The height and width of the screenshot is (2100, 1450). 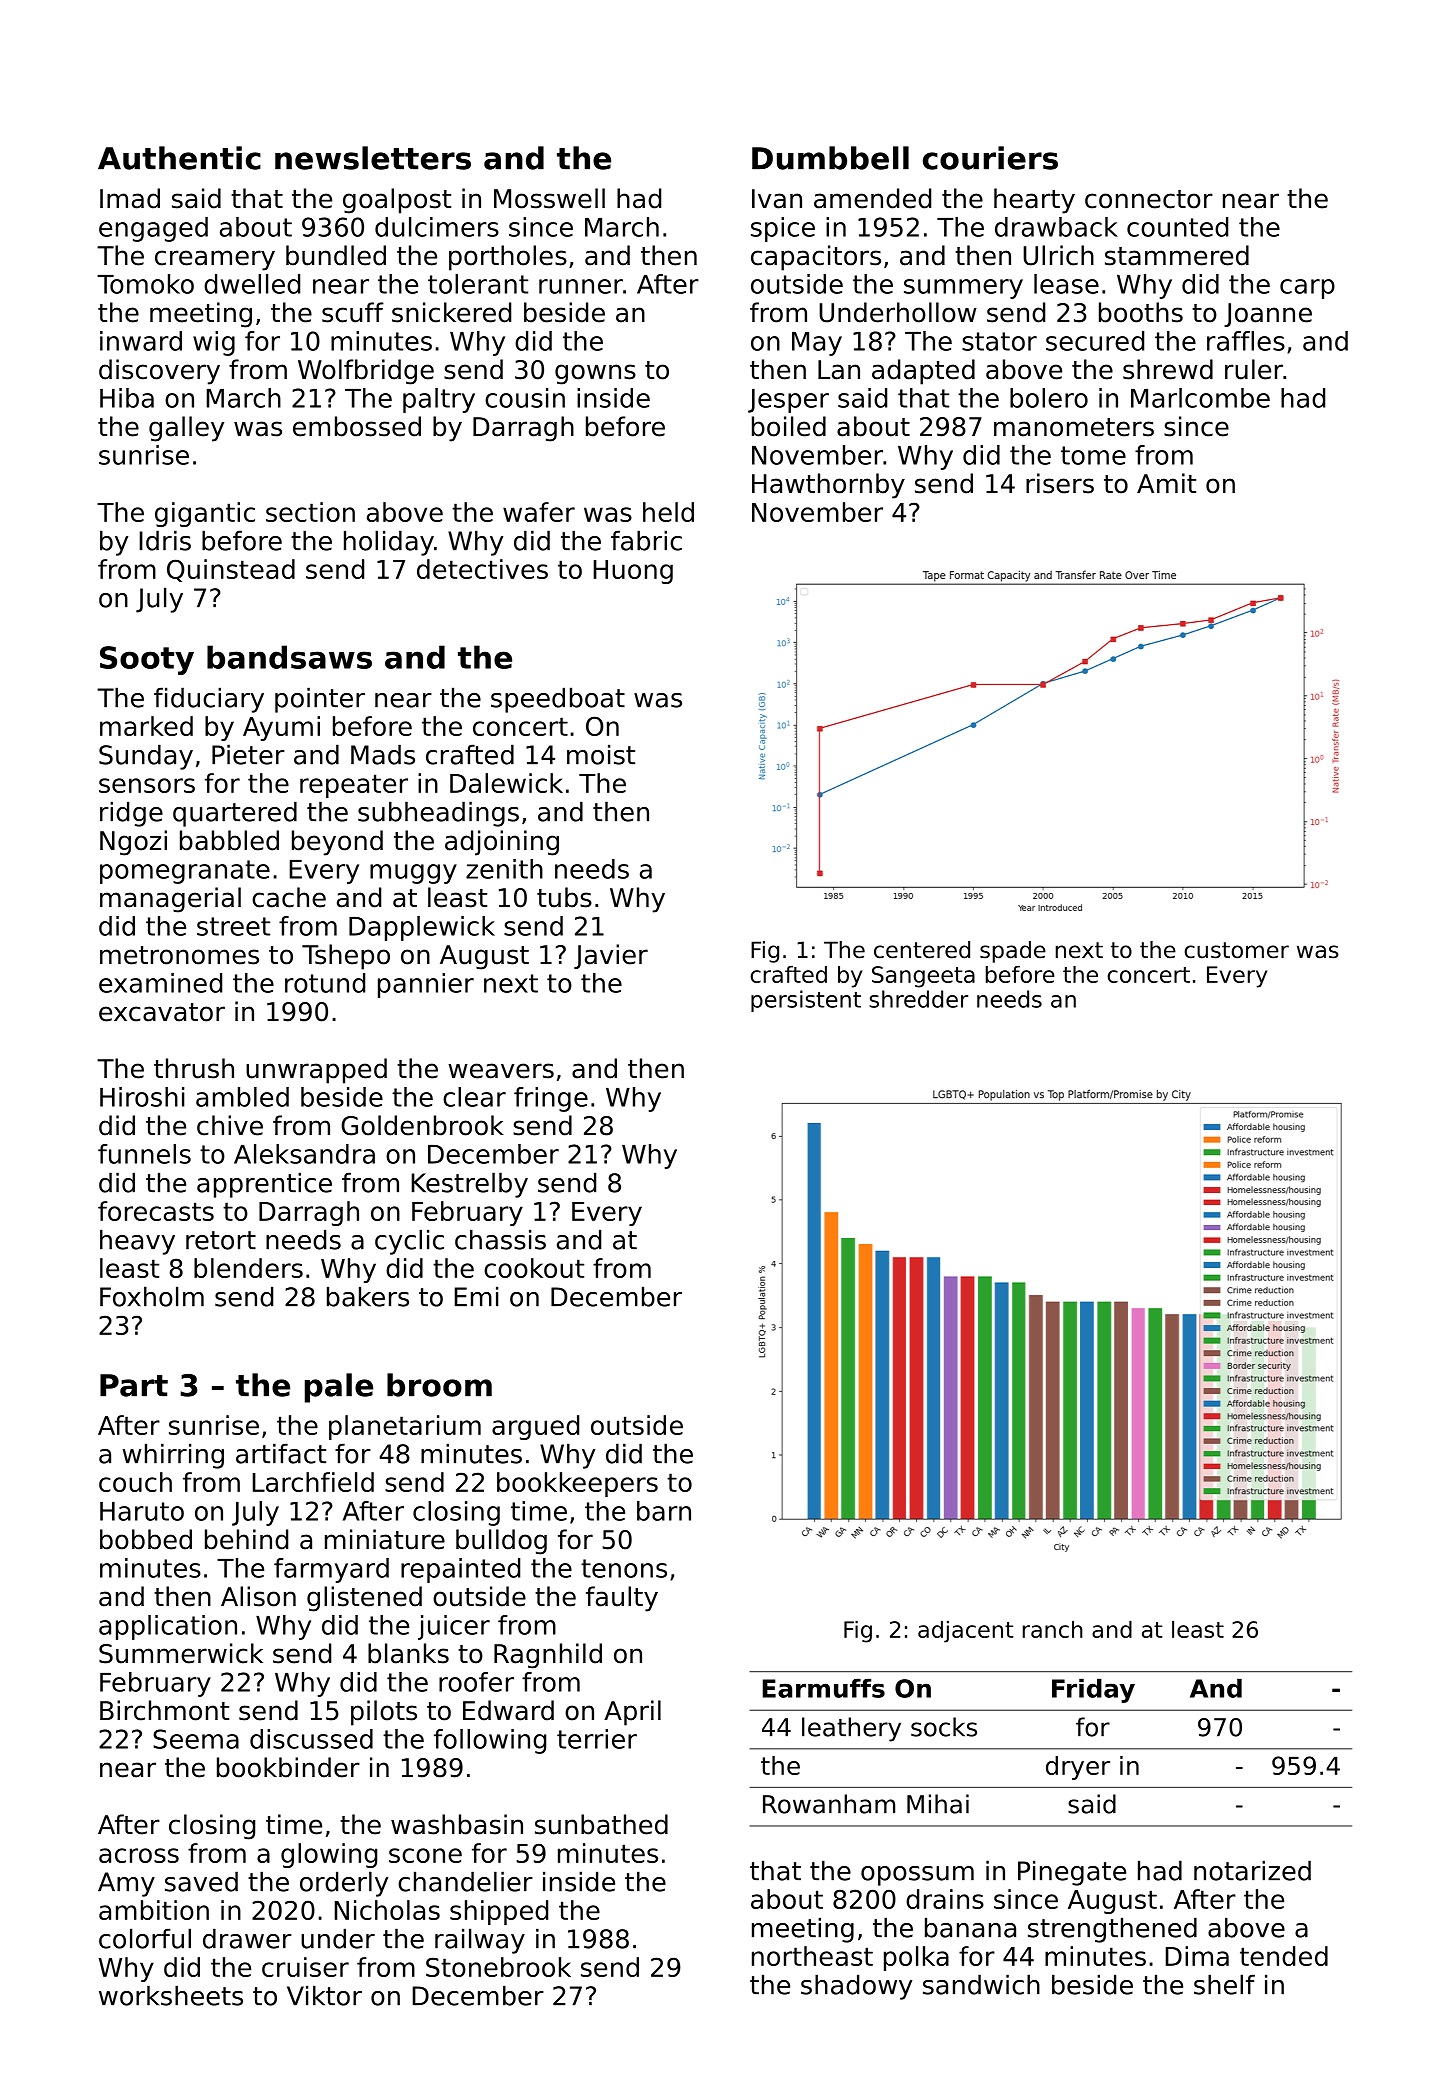 What do you see at coordinates (824, 1688) in the screenshot?
I see `Earmuffs` at bounding box center [824, 1688].
